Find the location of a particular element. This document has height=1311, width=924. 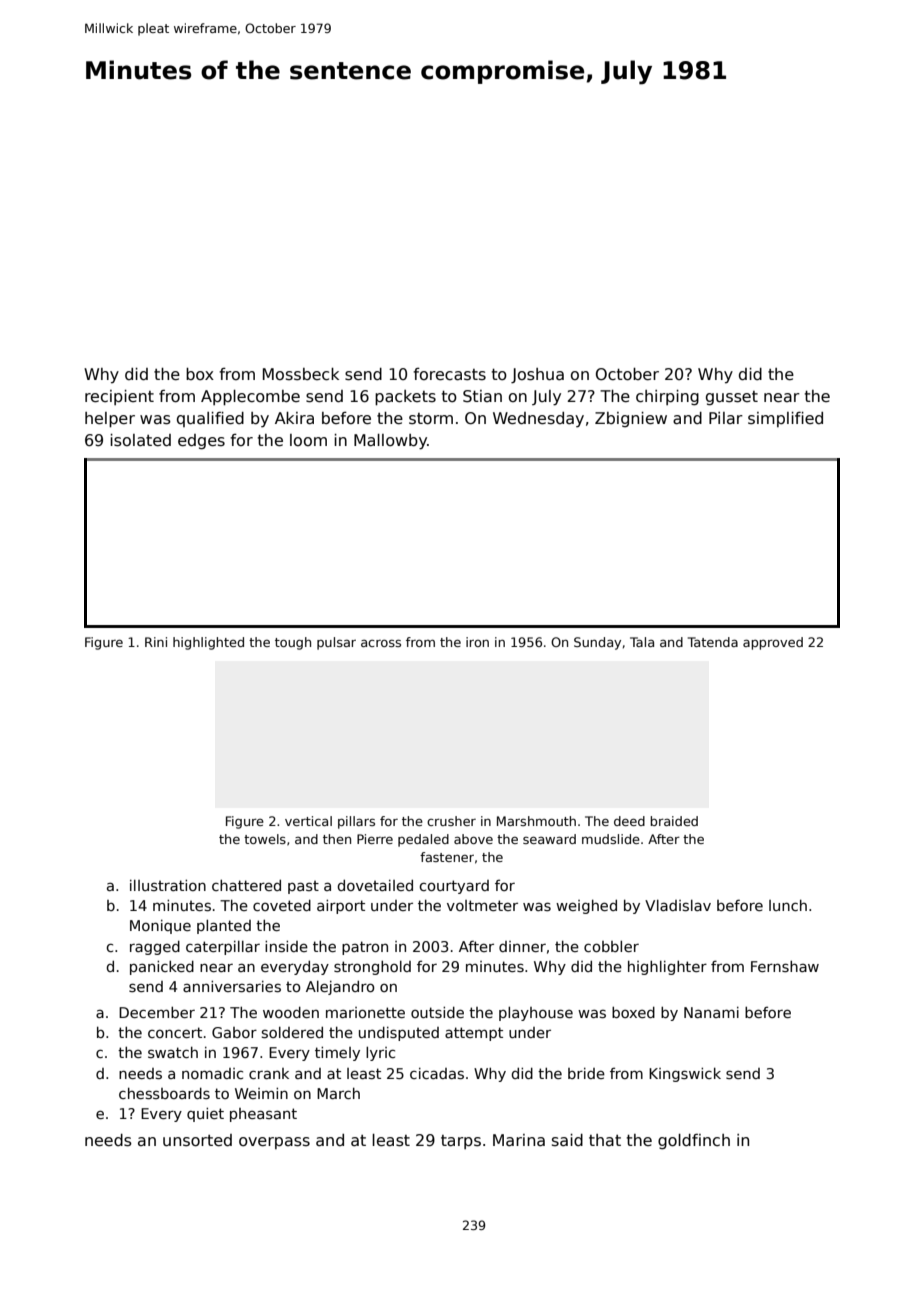

Mallowby is located at coordinates (390, 442).
